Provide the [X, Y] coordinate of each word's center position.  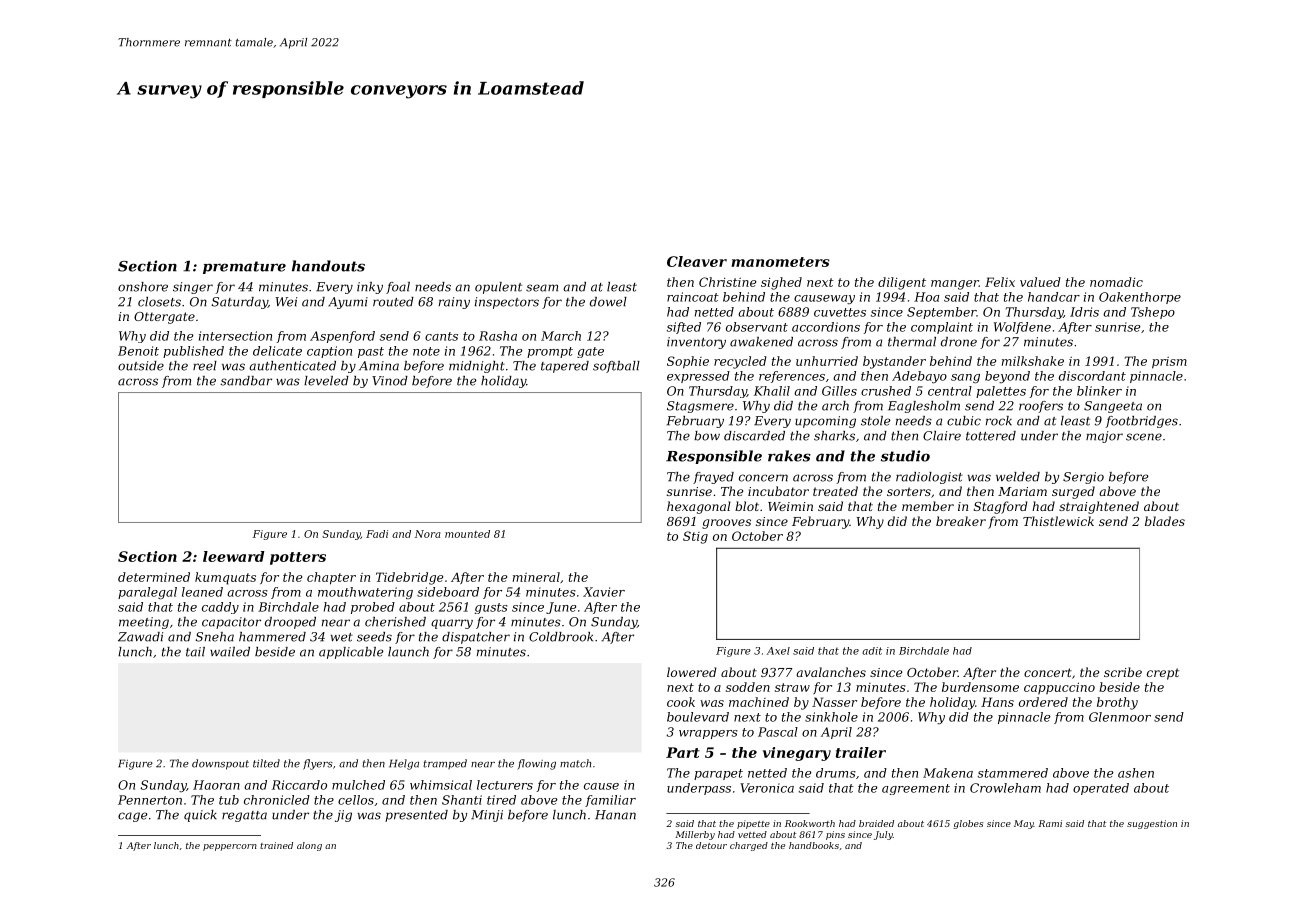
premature [244, 267]
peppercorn [230, 847]
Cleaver [697, 261]
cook [681, 702]
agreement [916, 789]
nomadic [1116, 282]
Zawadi [140, 637]
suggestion [1152, 824]
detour [711, 845]
